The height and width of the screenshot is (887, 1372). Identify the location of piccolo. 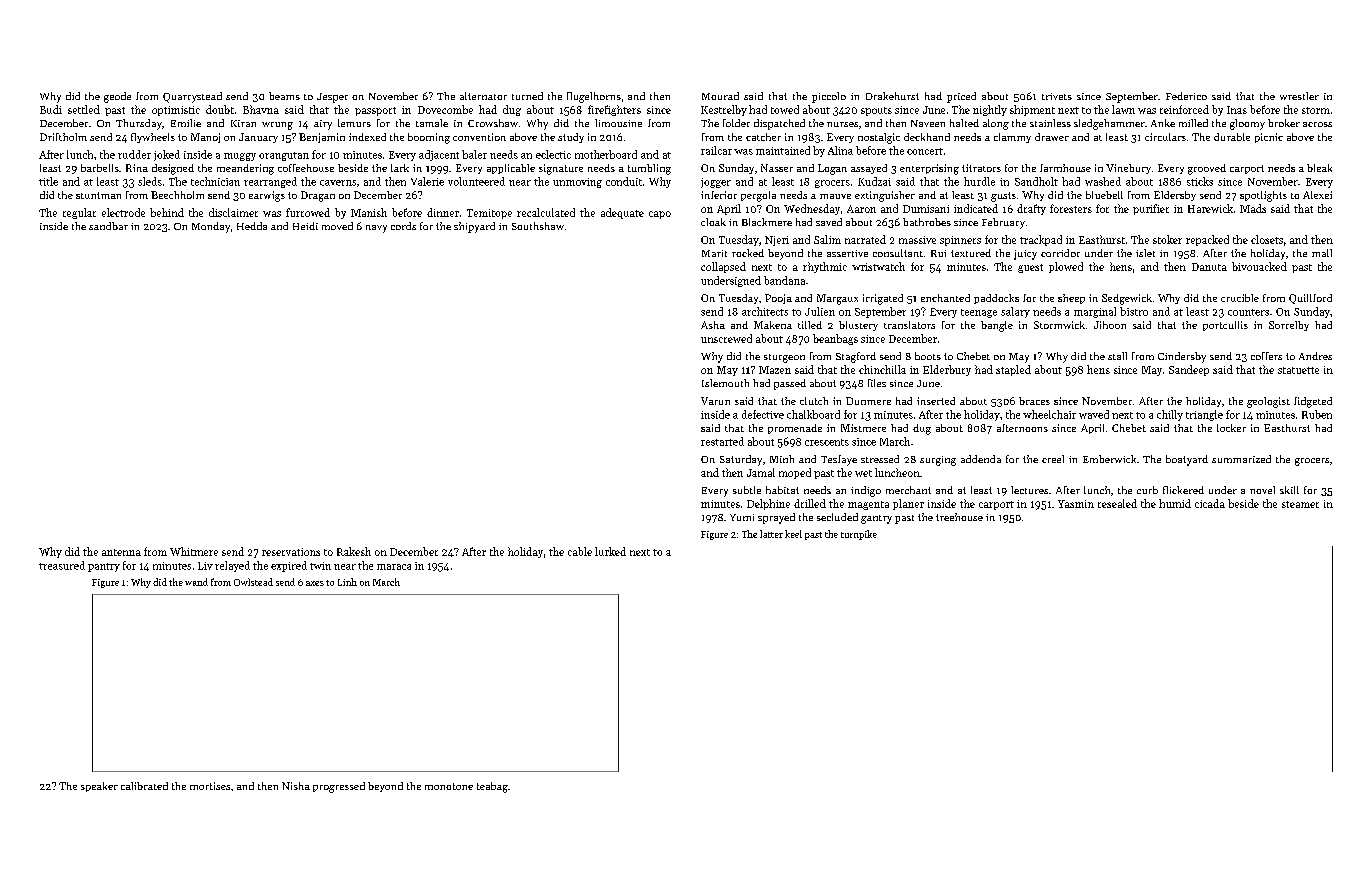
(829, 97).
